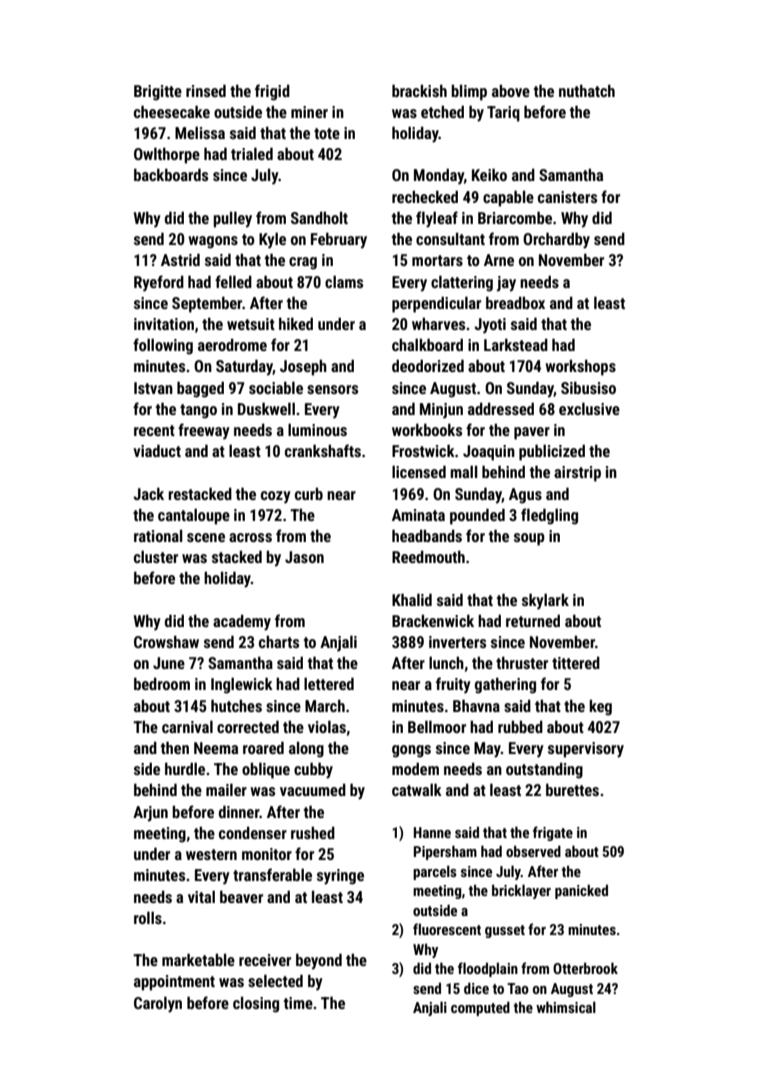  Describe the element at coordinates (419, 90) in the screenshot. I see `brackish` at that location.
